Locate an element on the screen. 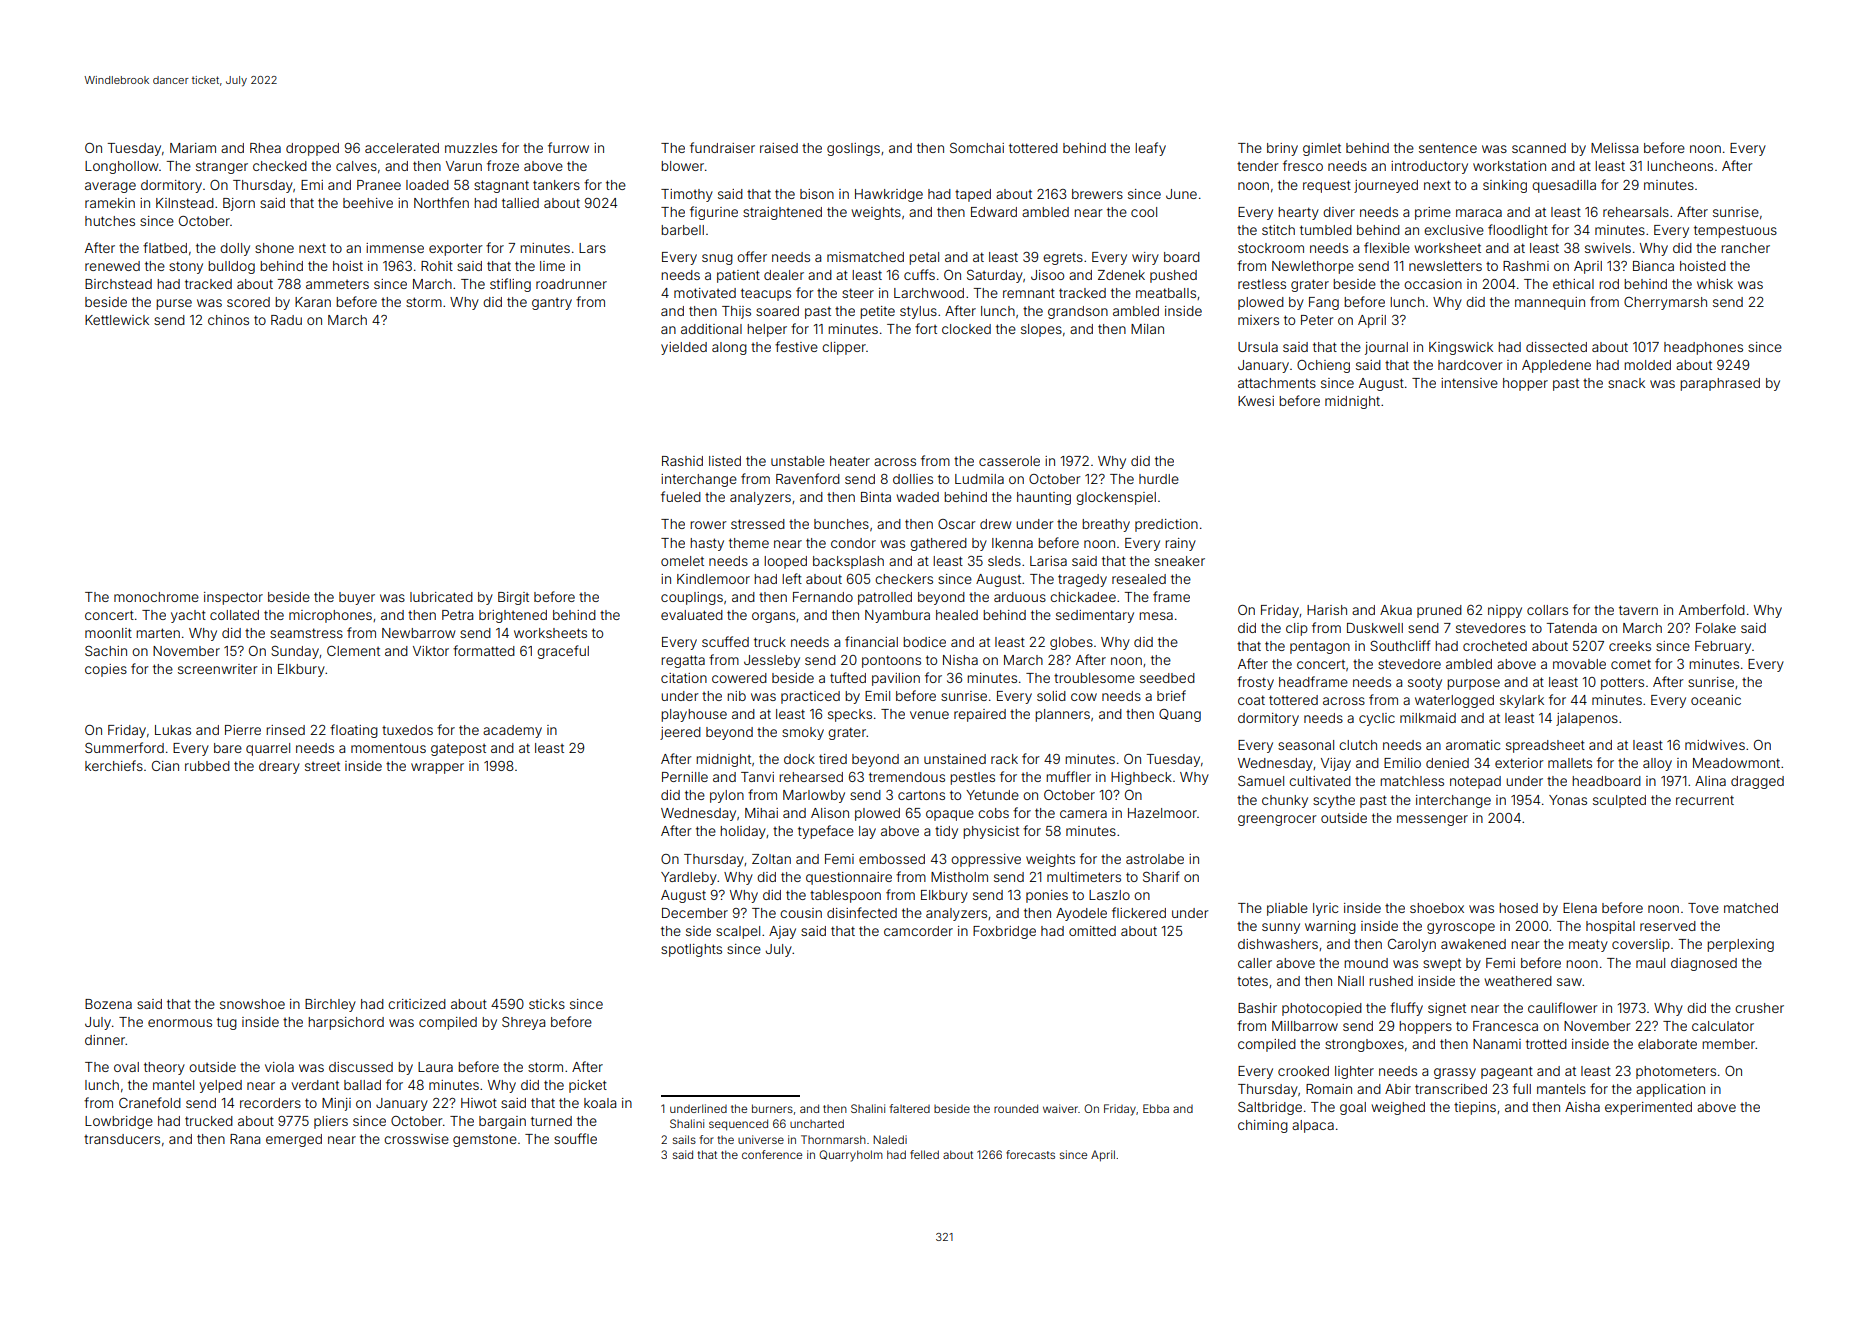  spotlights is located at coordinates (691, 950).
